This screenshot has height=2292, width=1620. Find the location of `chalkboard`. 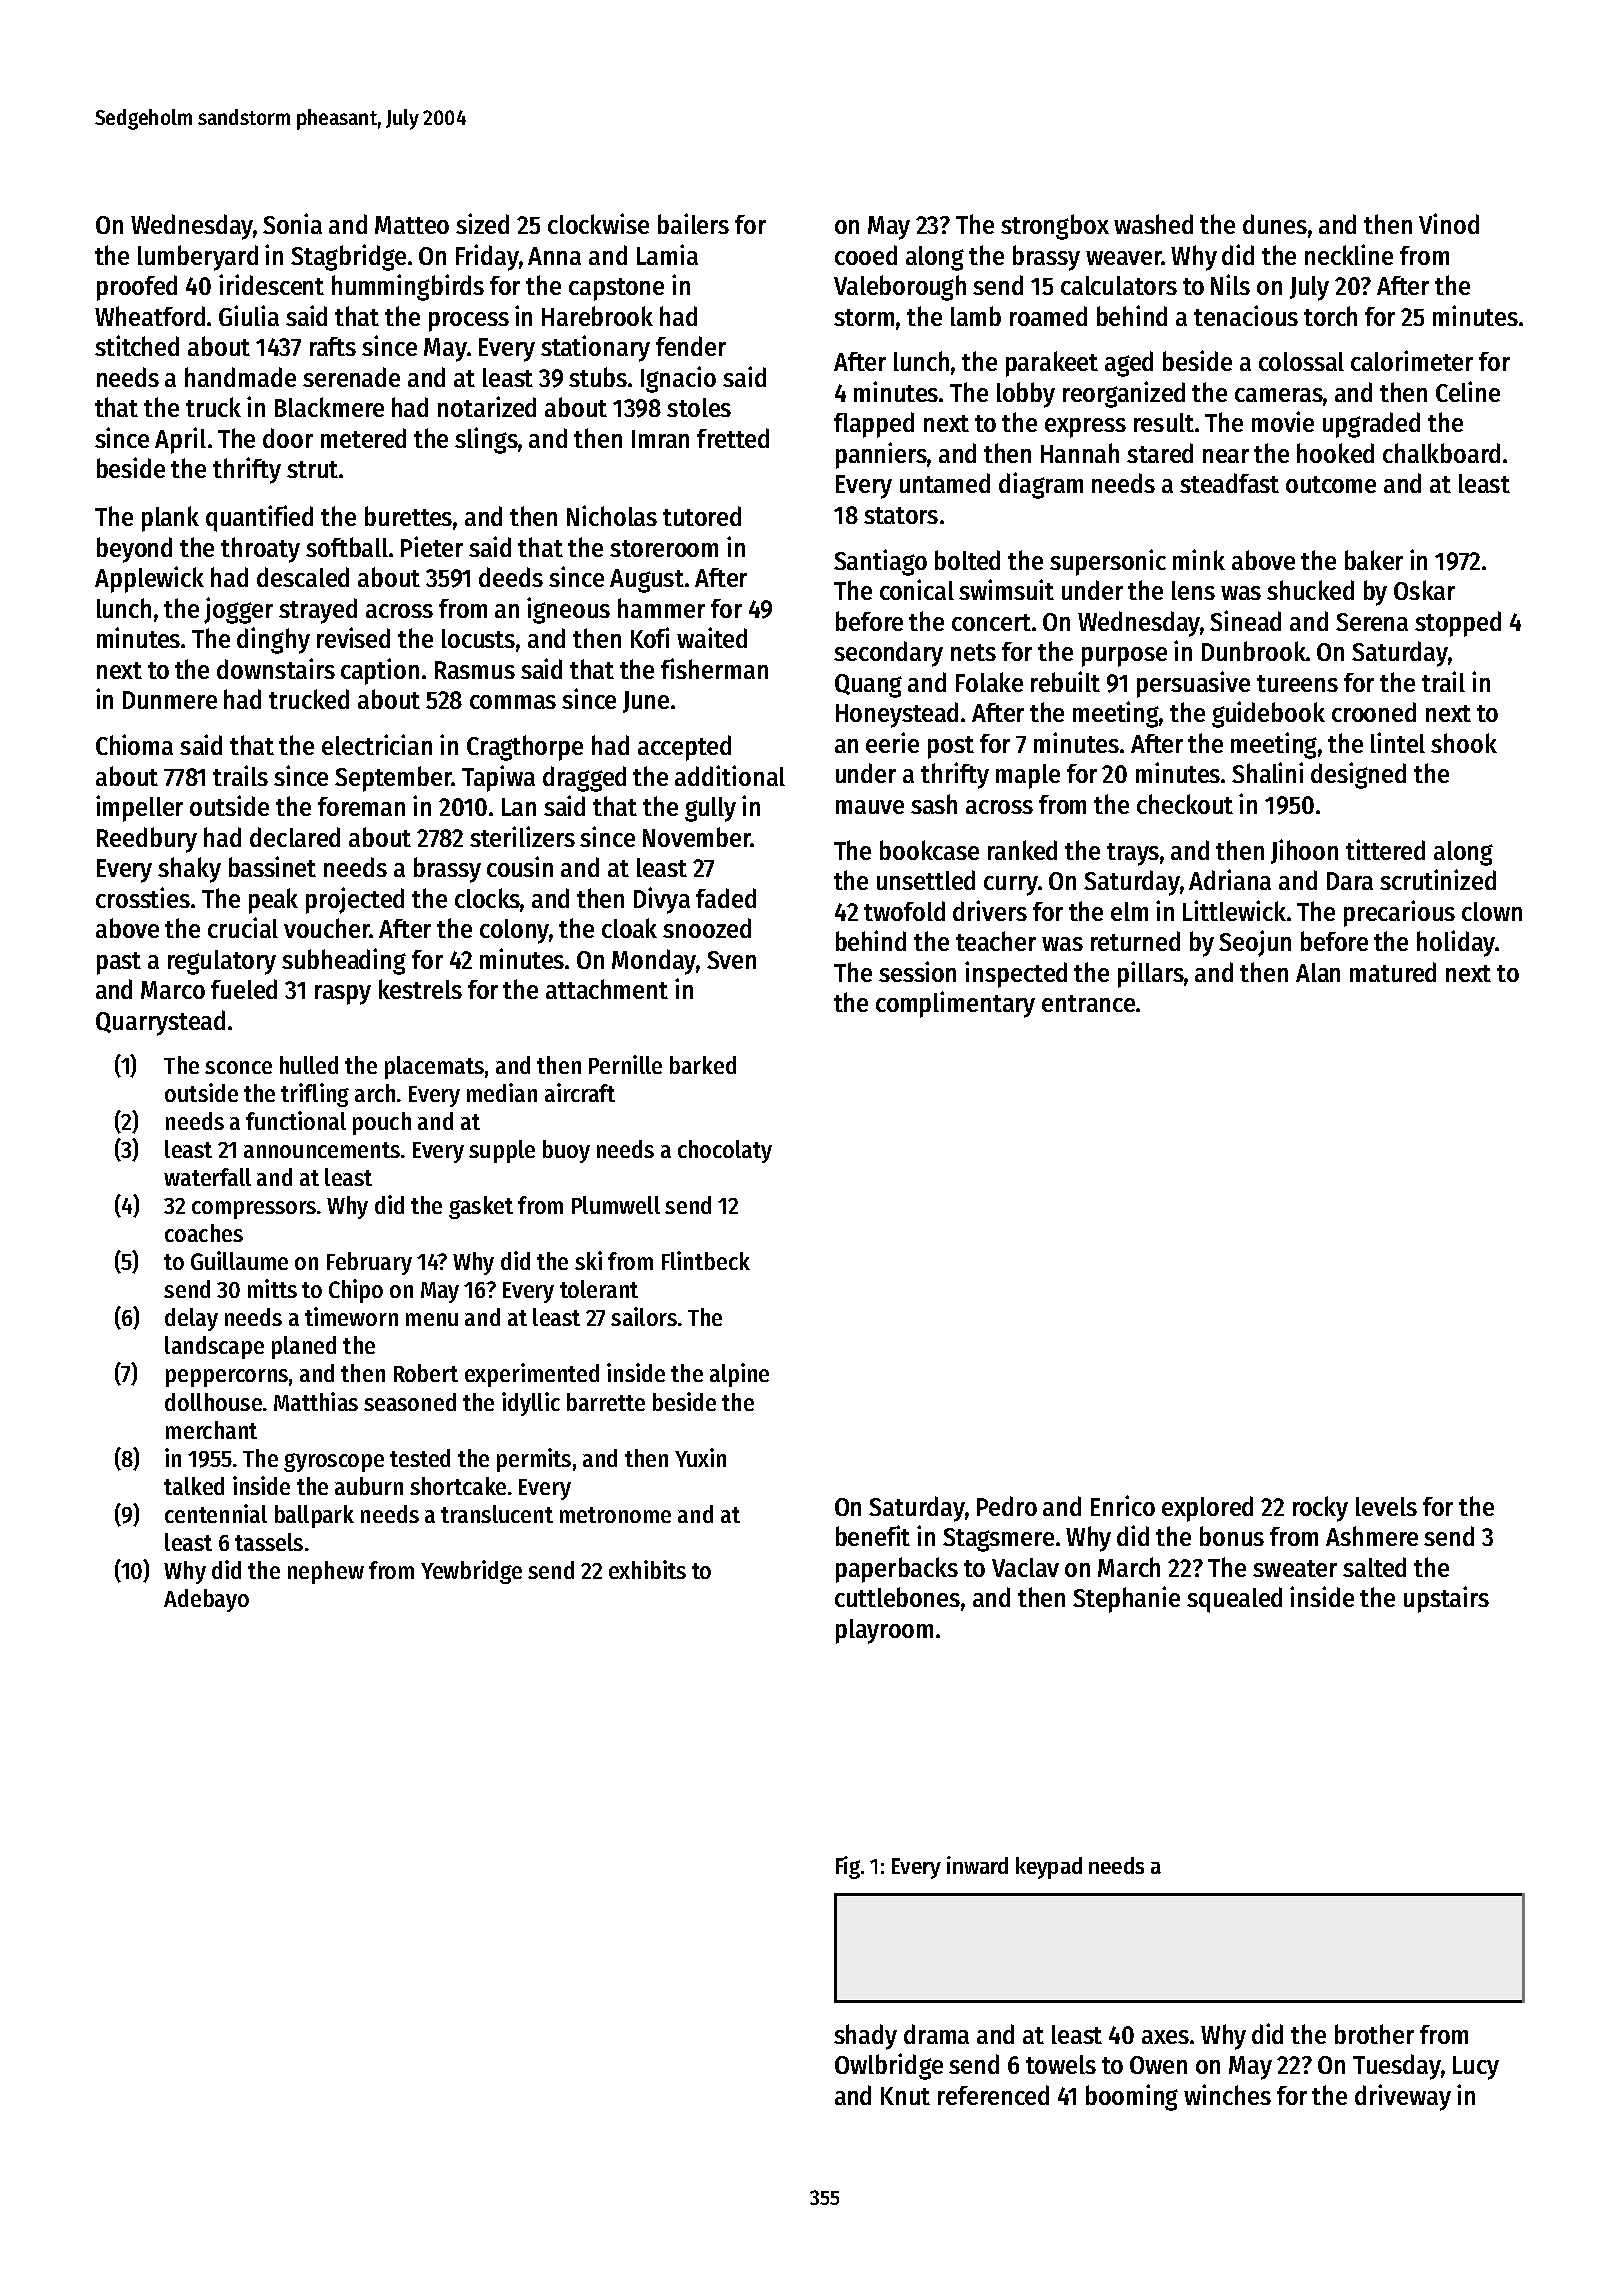

chalkboard is located at coordinates (1441, 453).
